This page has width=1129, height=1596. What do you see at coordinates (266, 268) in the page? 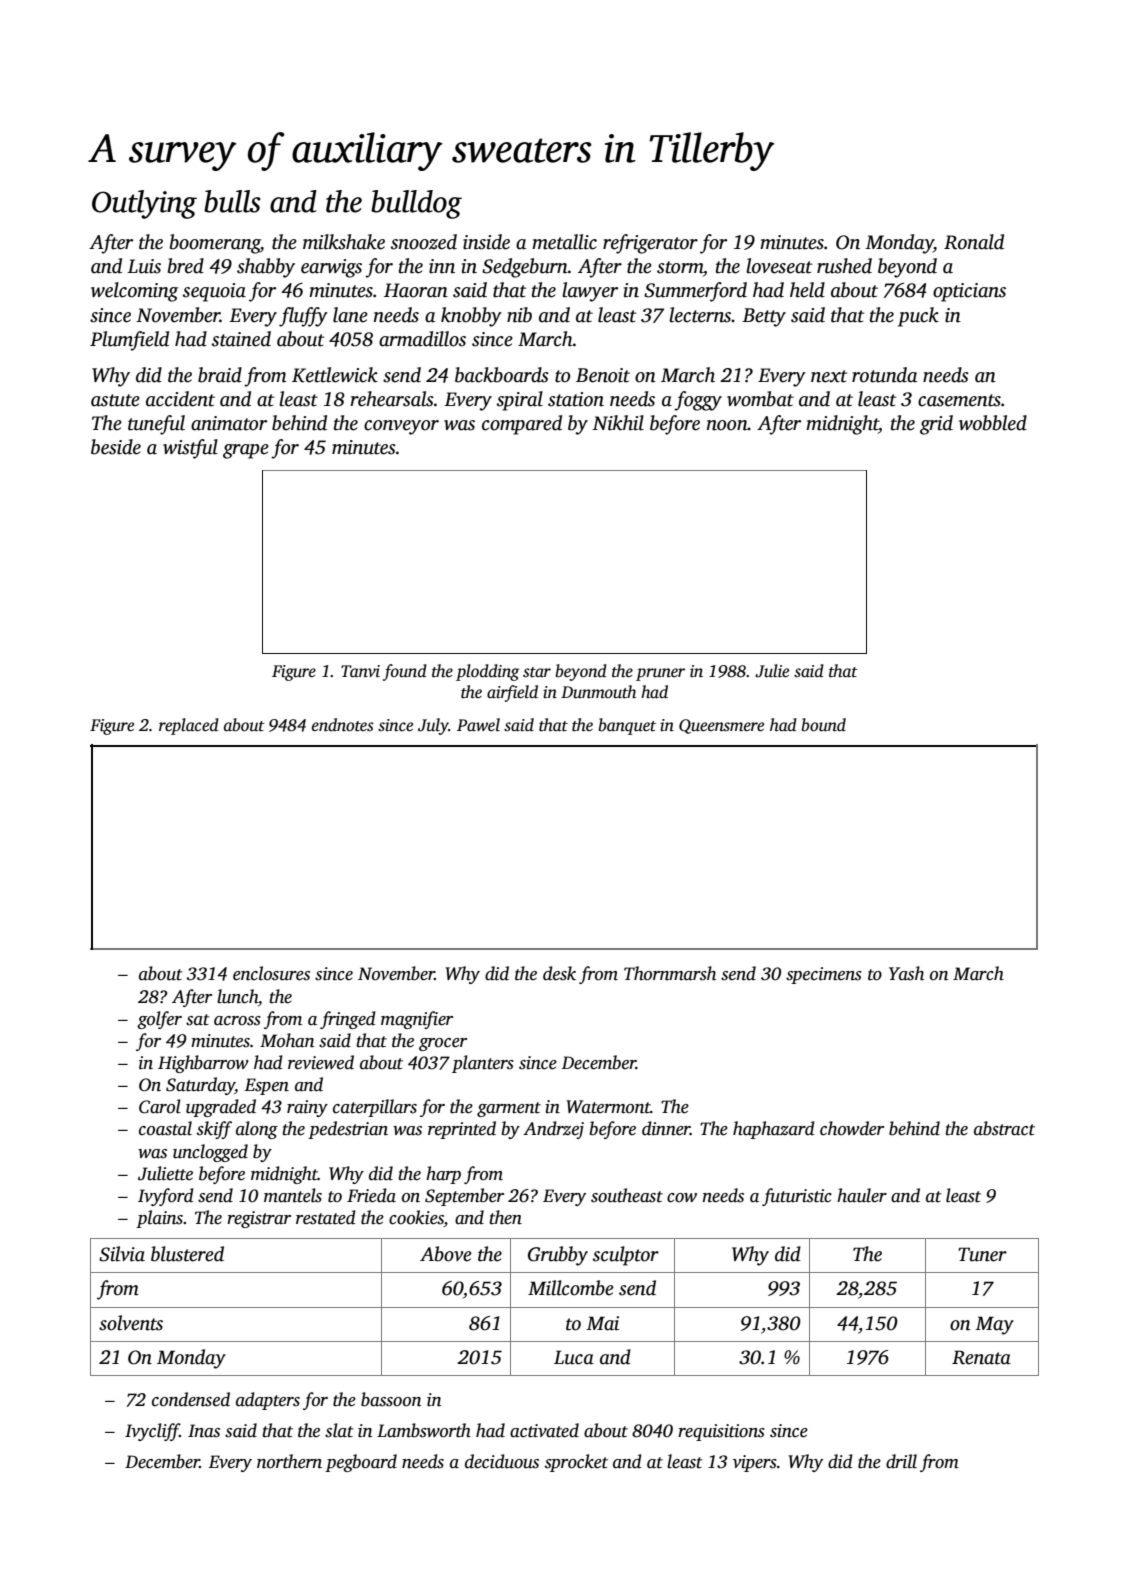
I see `shabby` at bounding box center [266, 268].
